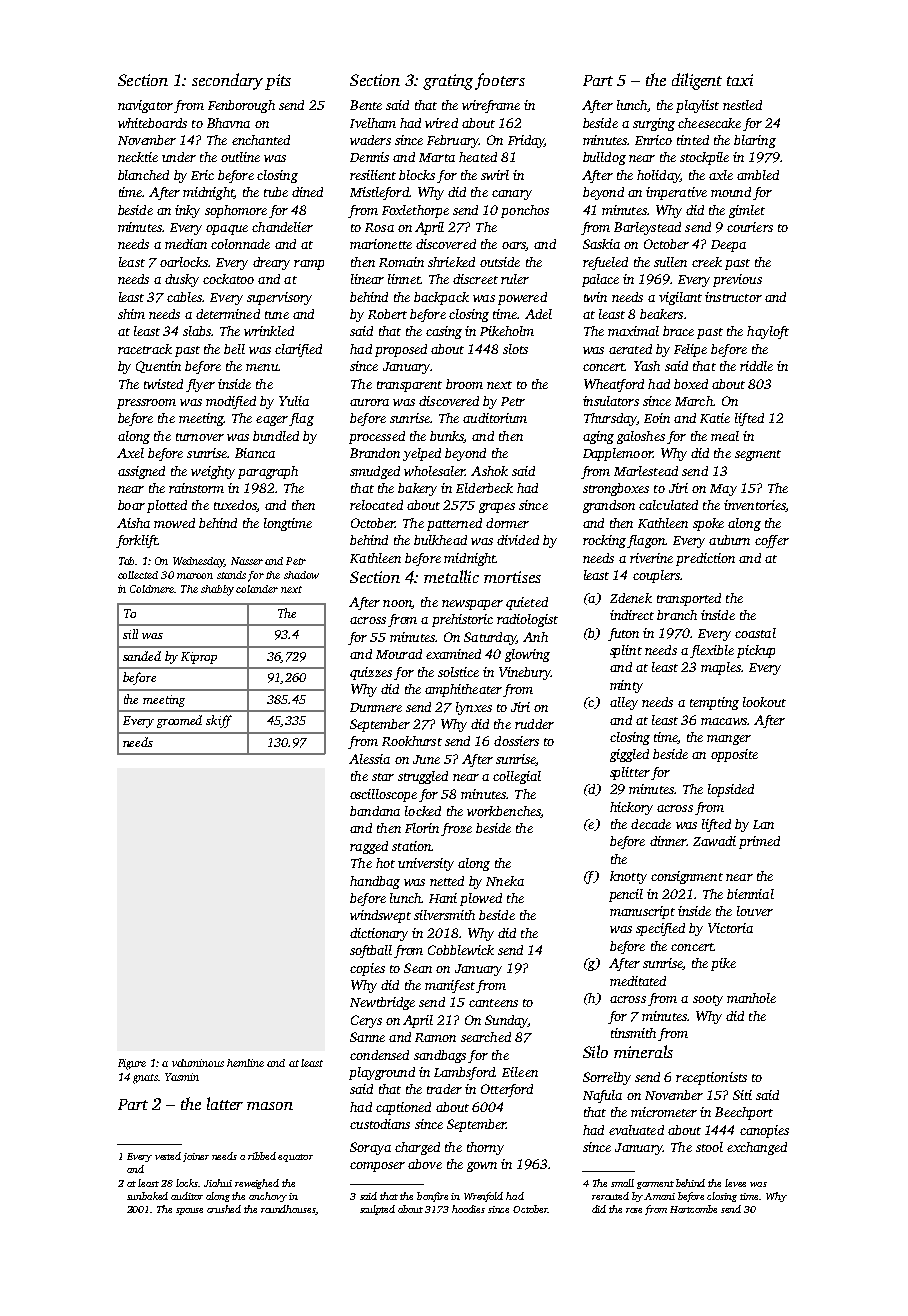 This screenshot has height=1316, width=908. What do you see at coordinates (538, 314) in the screenshot?
I see `Adel` at bounding box center [538, 314].
